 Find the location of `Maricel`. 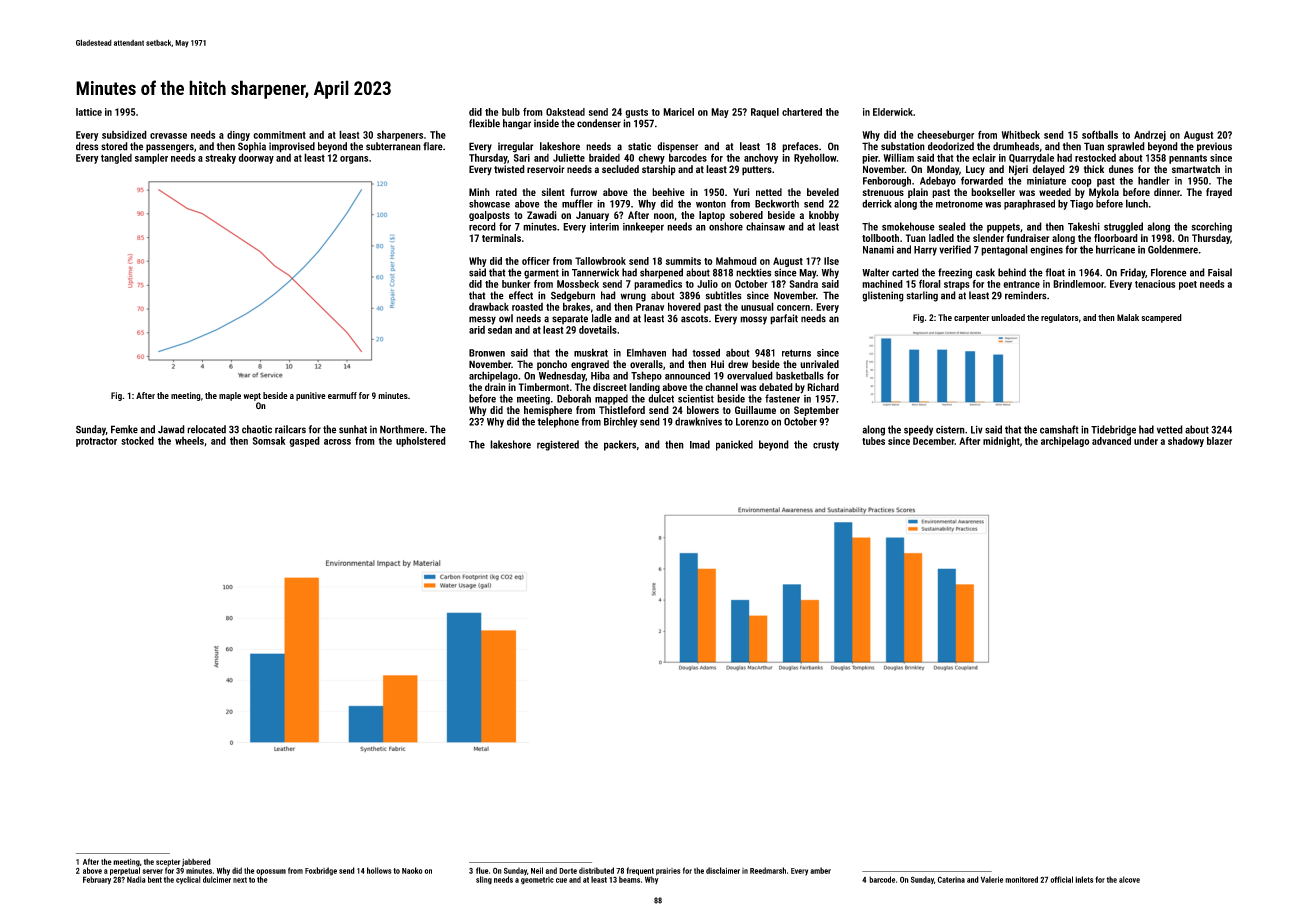

Maricel is located at coordinates (678, 112).
